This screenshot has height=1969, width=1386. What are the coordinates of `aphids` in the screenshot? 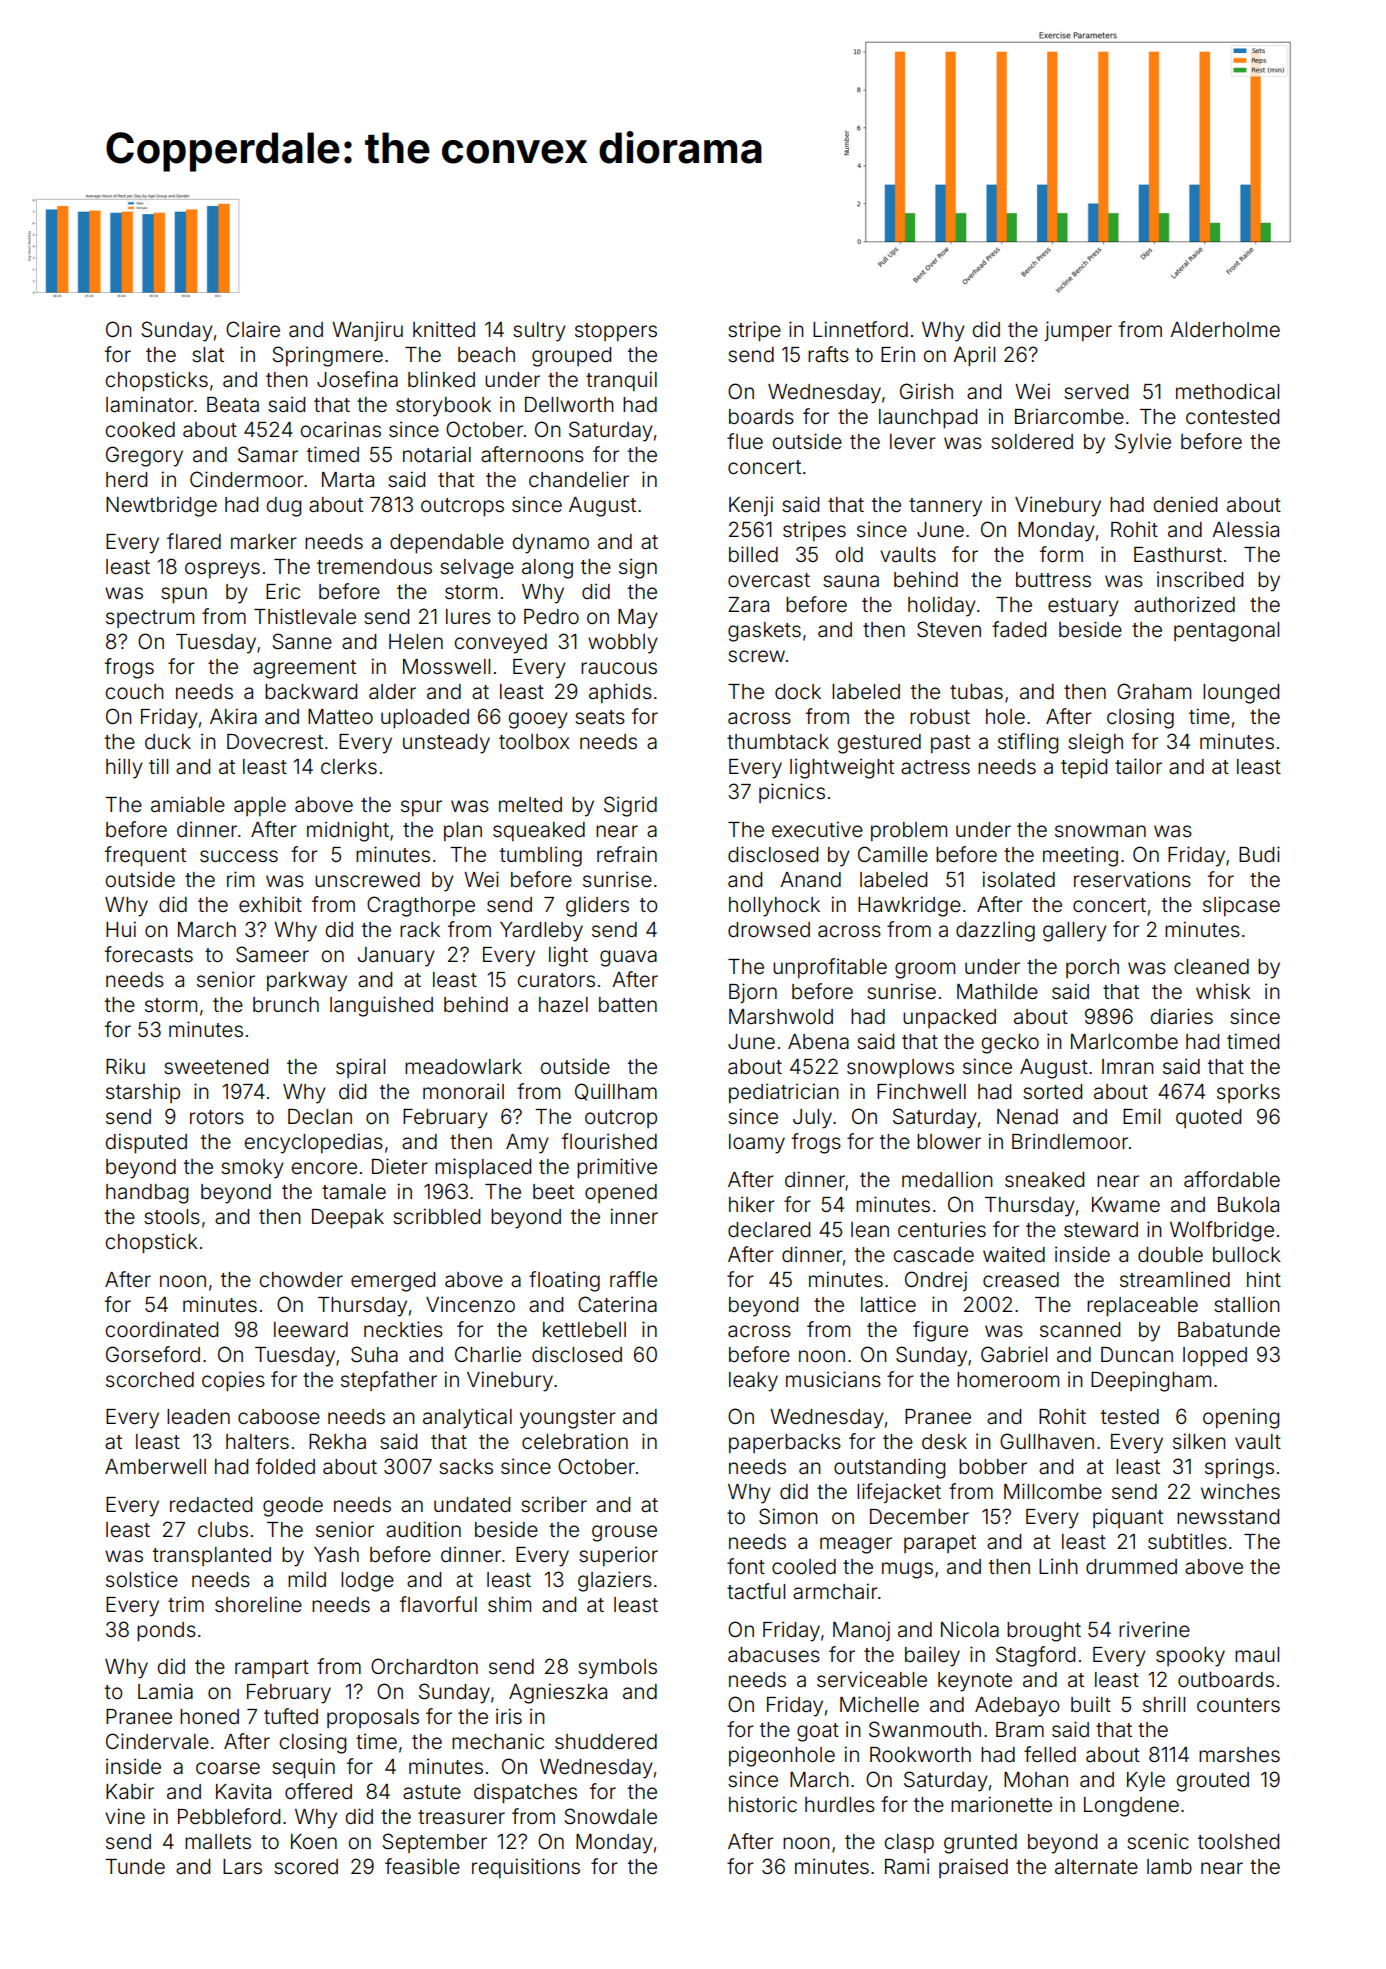 It's located at (620, 693).
